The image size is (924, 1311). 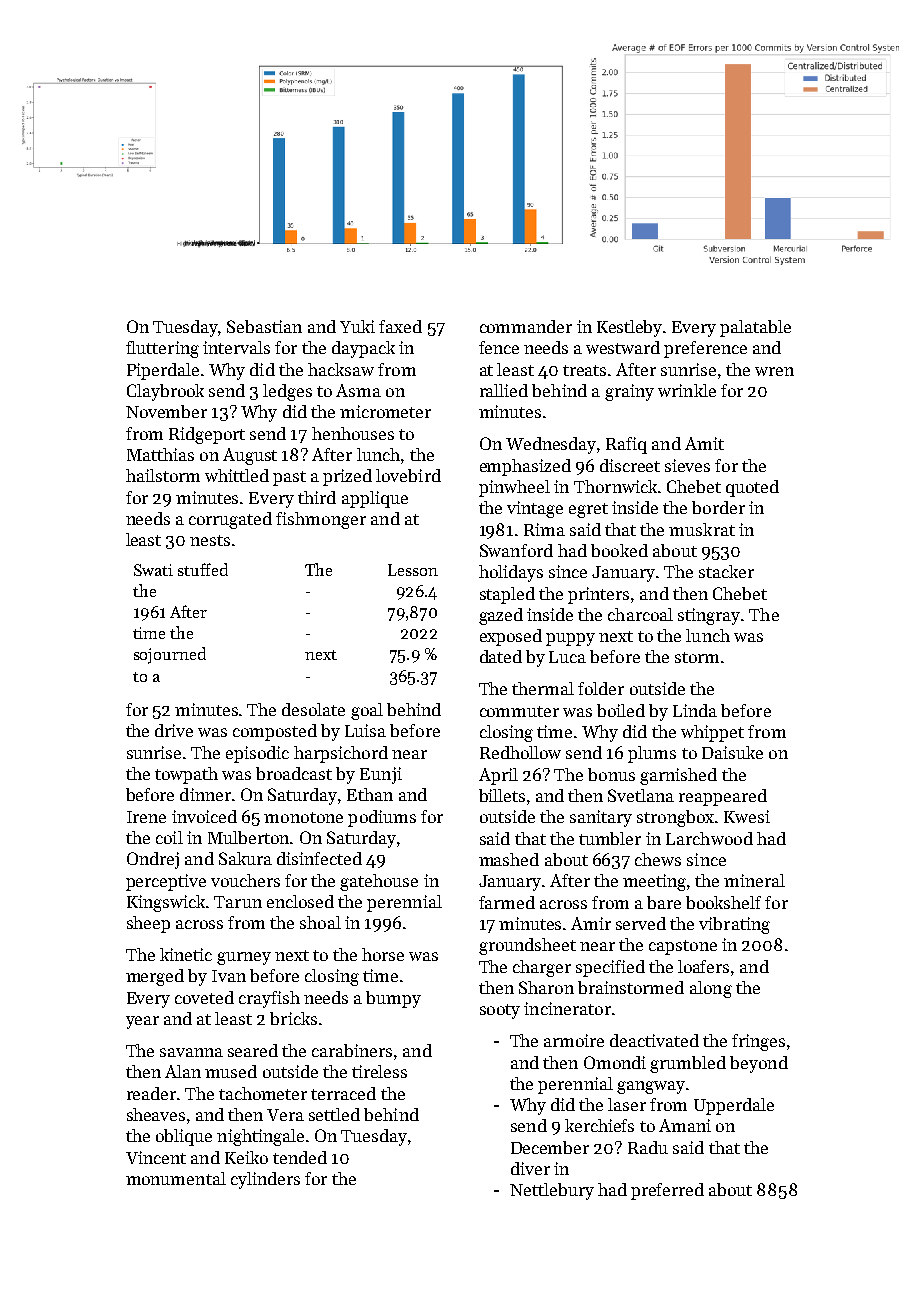 I want to click on reader, so click(x=151, y=1093).
